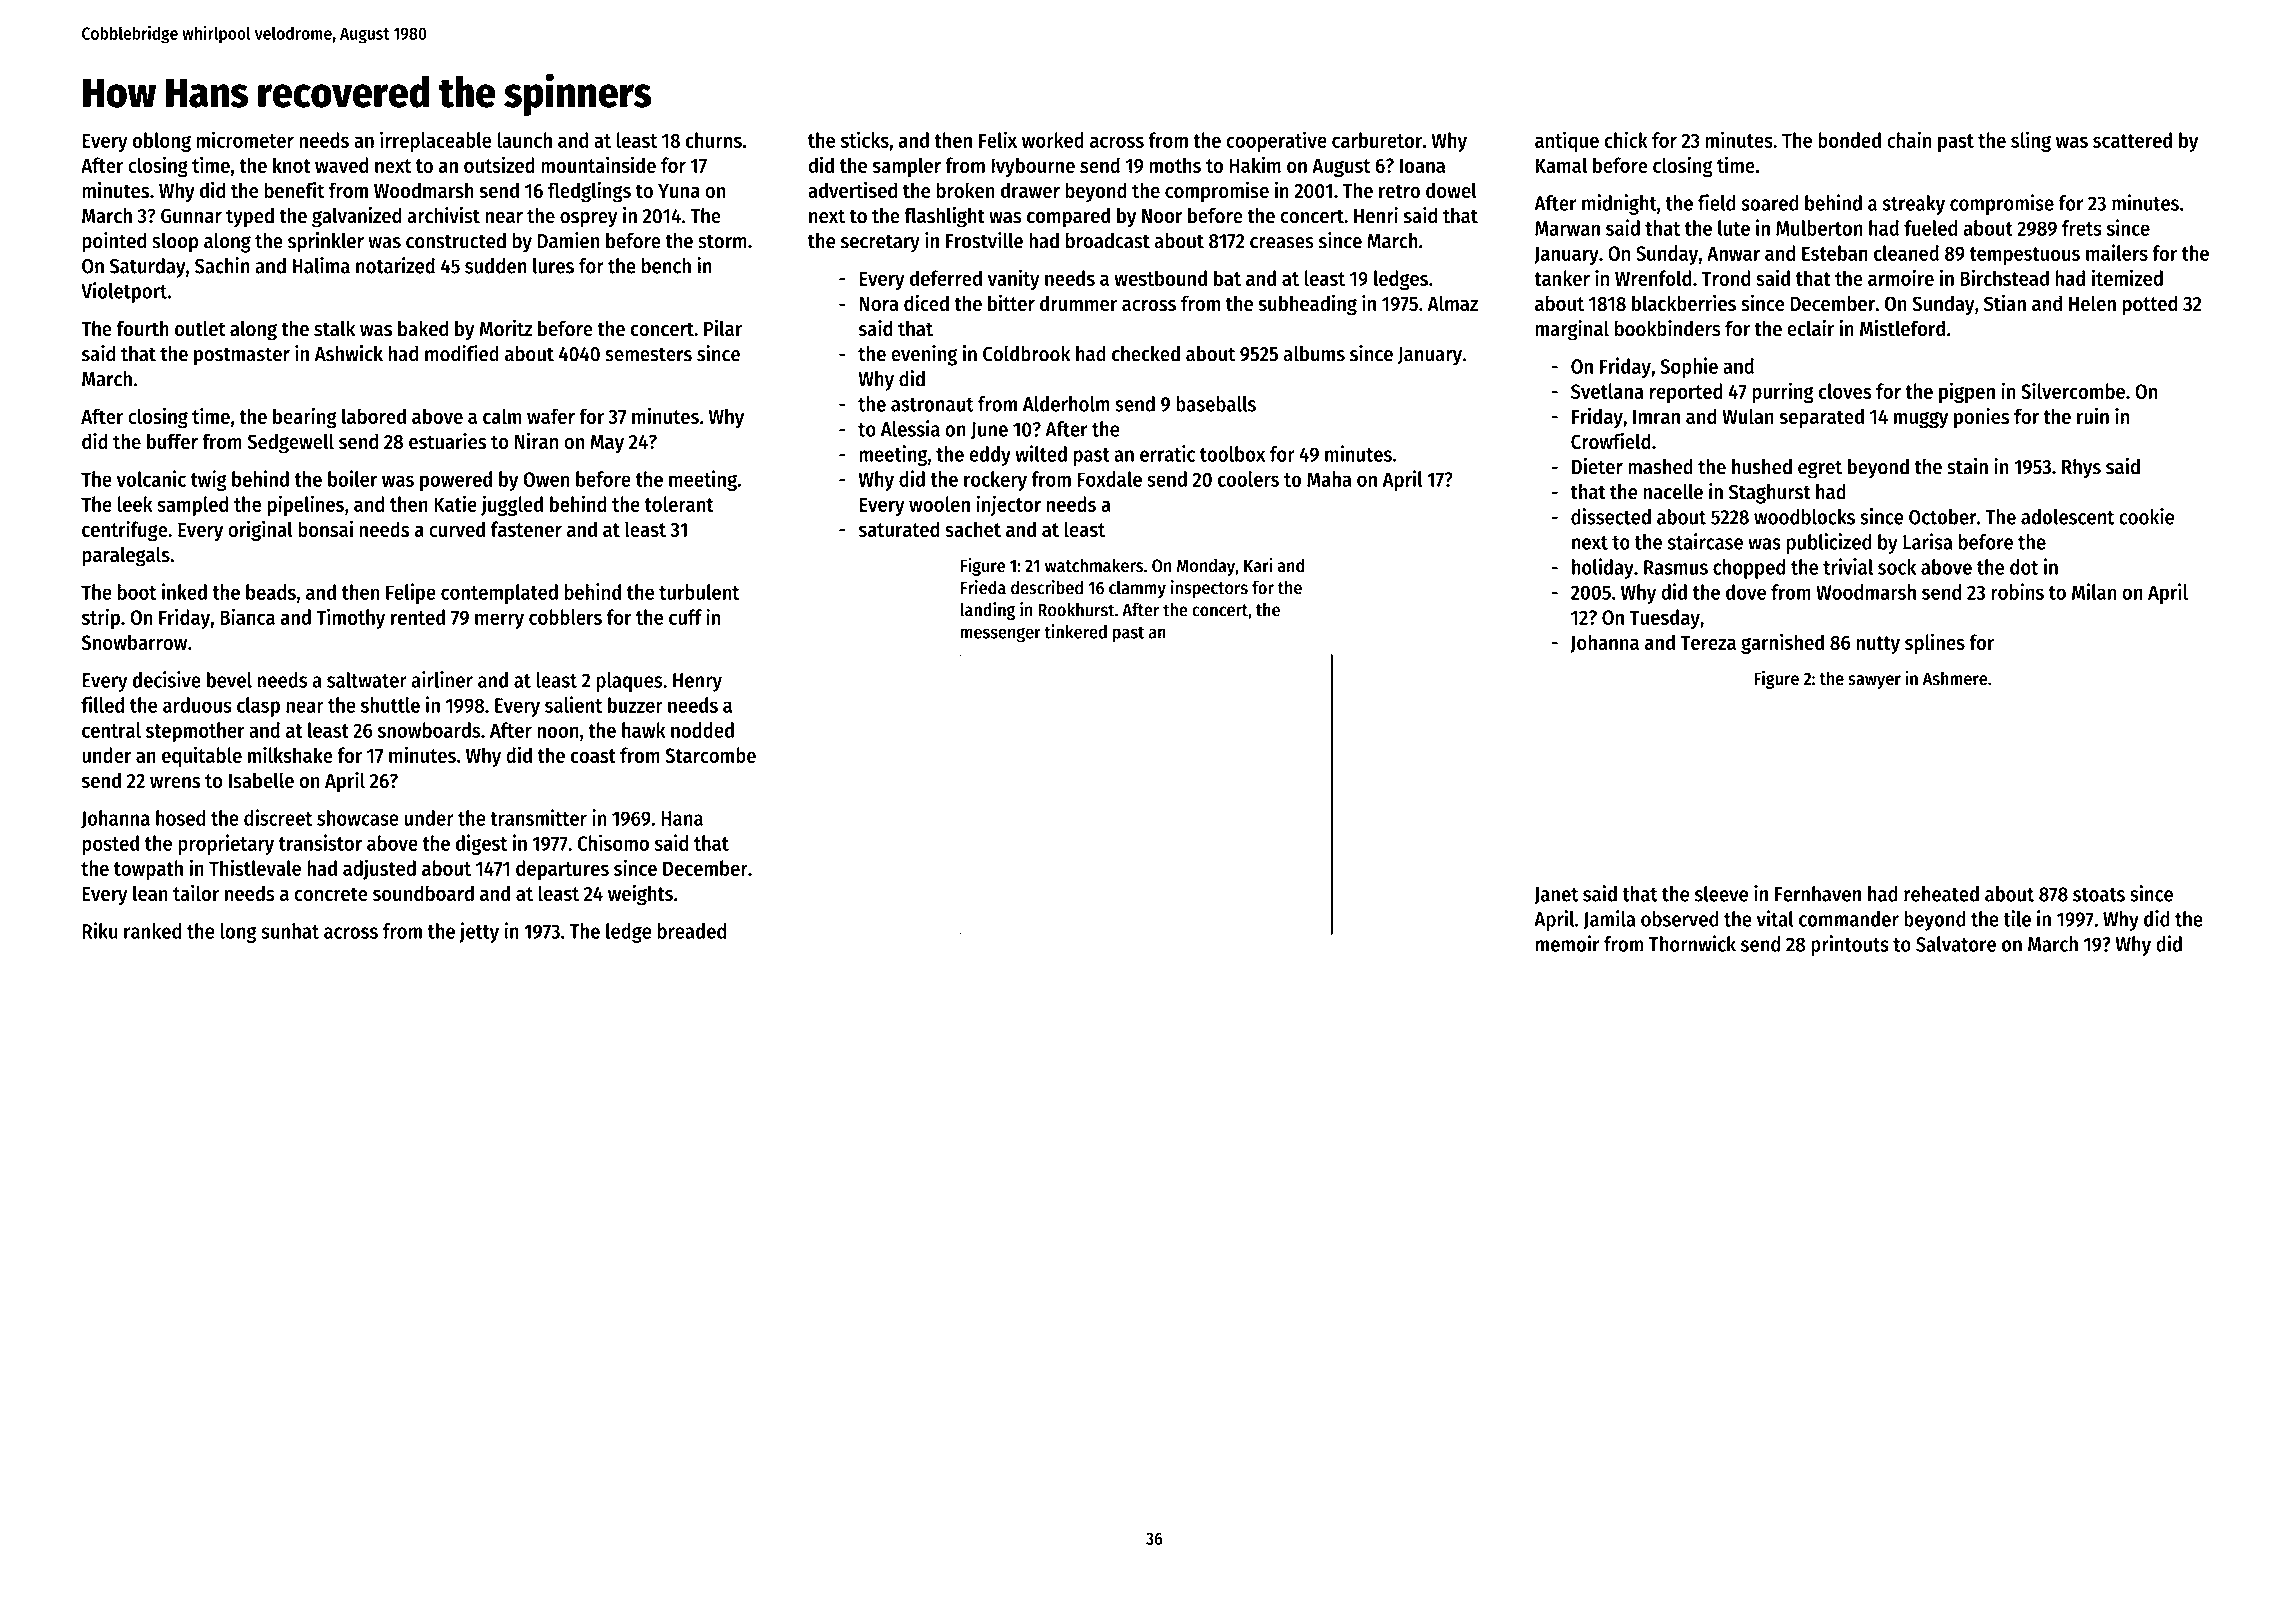 The image size is (2292, 1620). What do you see at coordinates (175, 782) in the screenshot?
I see `wrens` at bounding box center [175, 782].
